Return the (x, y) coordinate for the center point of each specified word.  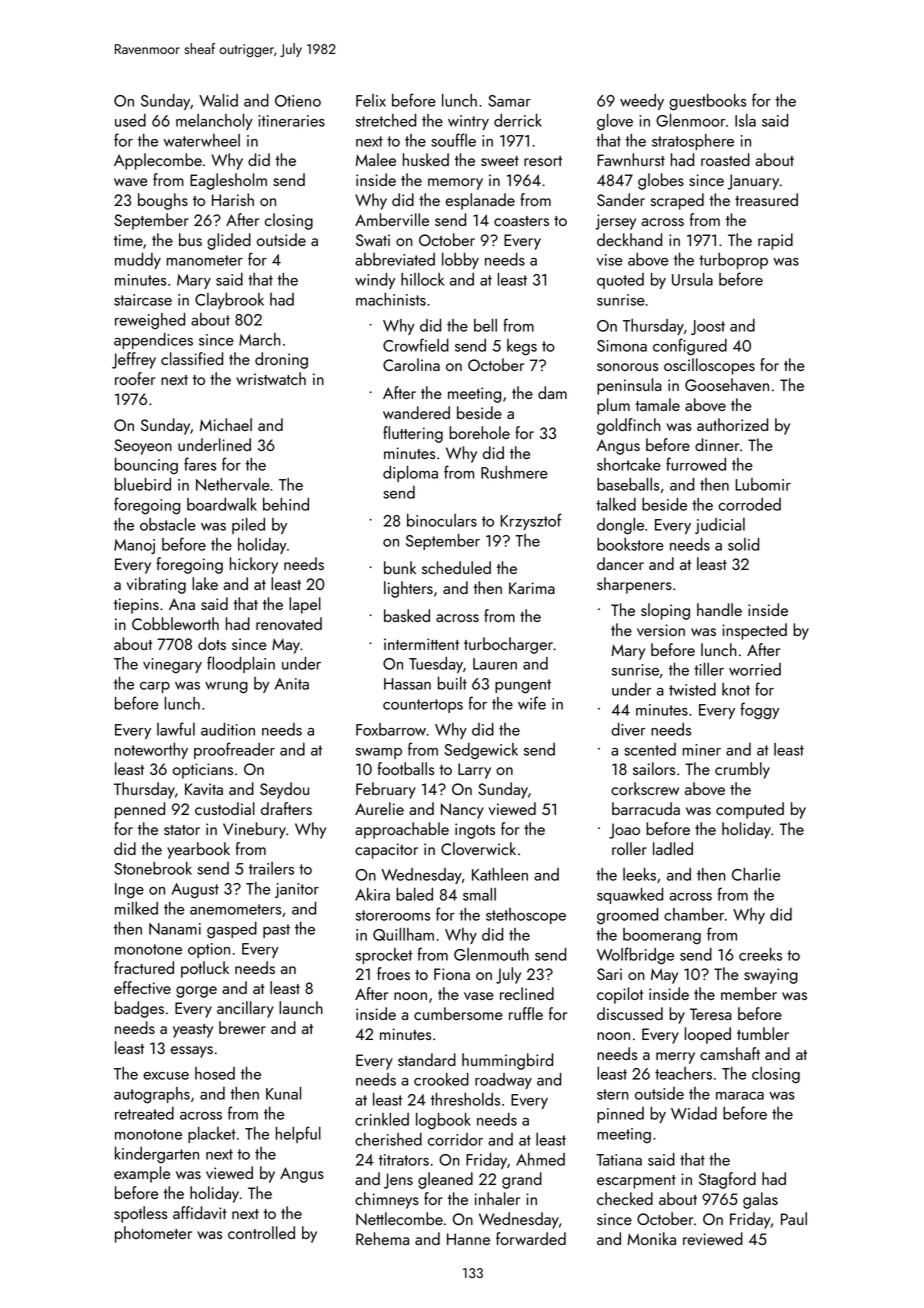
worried (755, 669)
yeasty (193, 1031)
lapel (305, 605)
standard (427, 1059)
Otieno (298, 101)
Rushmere (514, 472)
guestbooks (707, 102)
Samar (509, 101)
